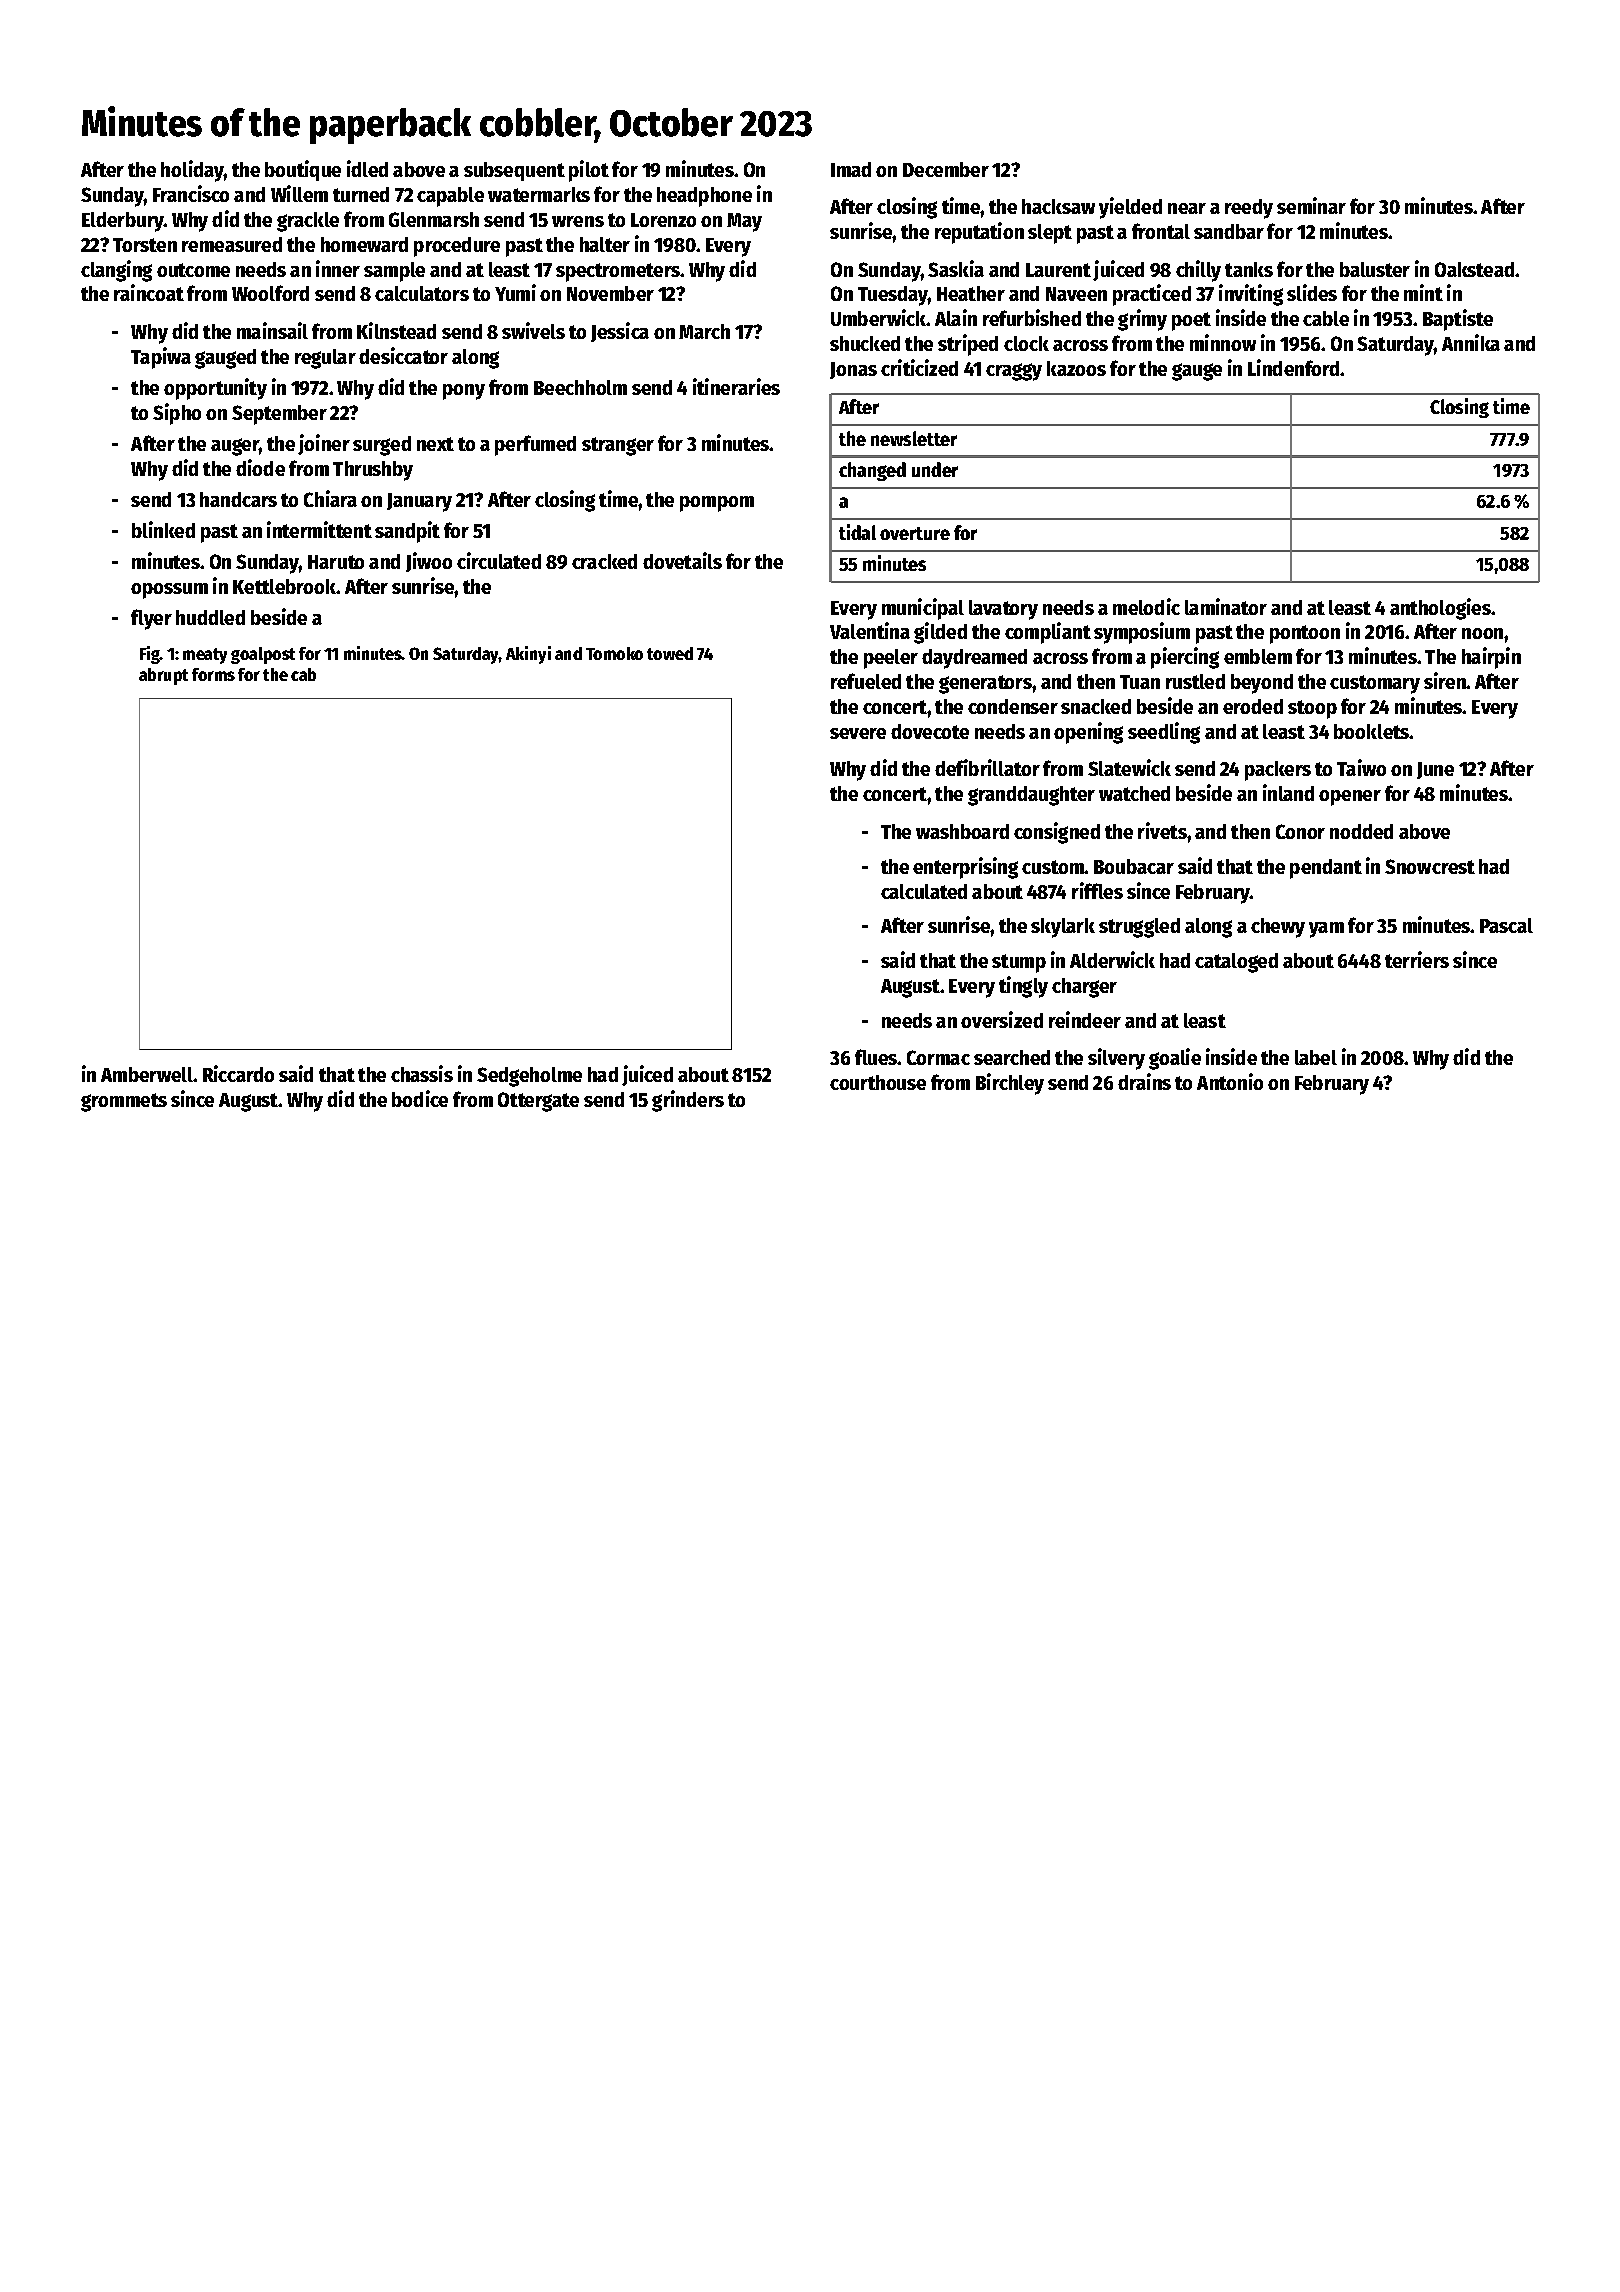  I want to click on inner, so click(338, 268).
